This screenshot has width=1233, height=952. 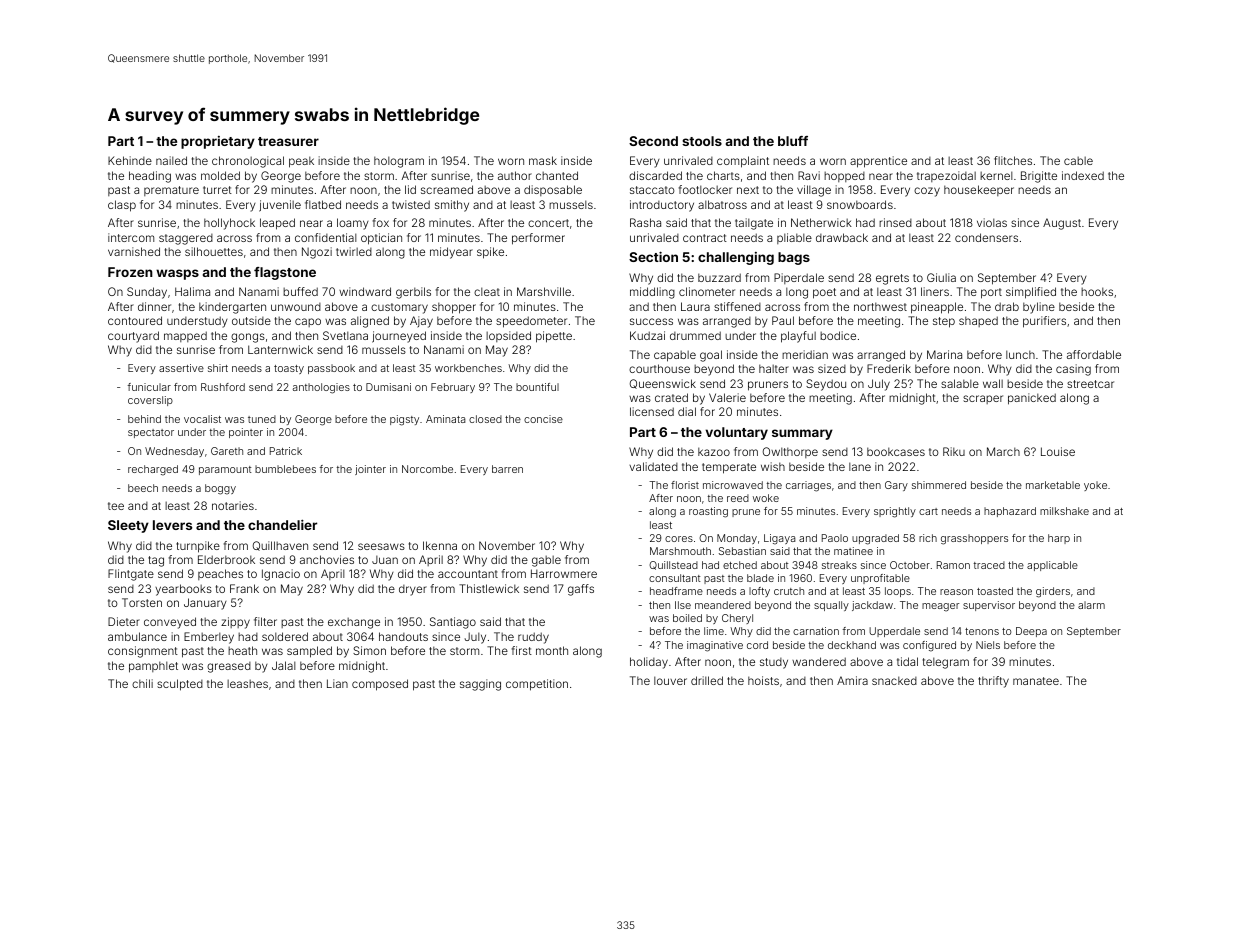 I want to click on Rushford, so click(x=223, y=387).
